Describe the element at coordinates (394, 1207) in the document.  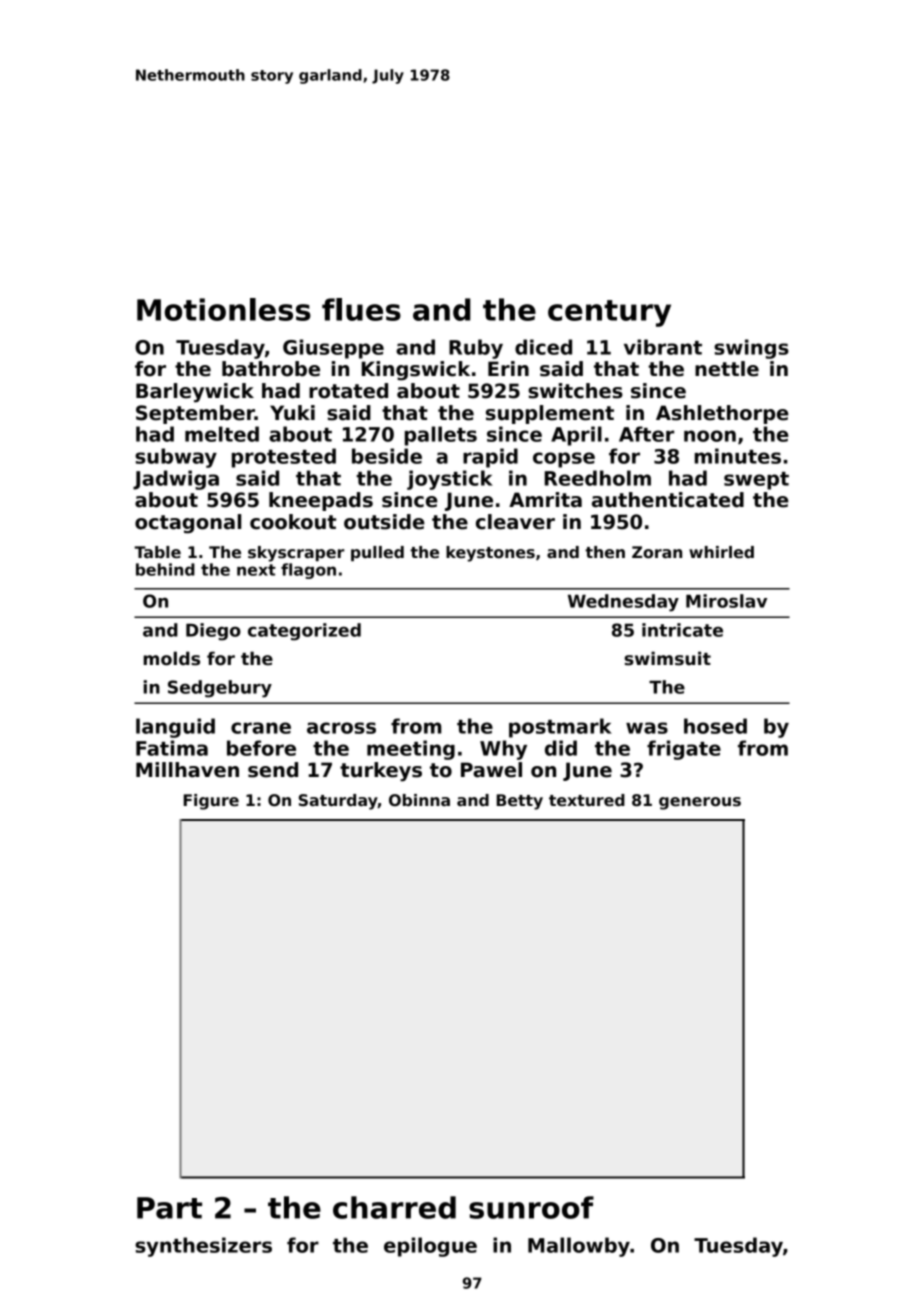
I see `charred` at that location.
